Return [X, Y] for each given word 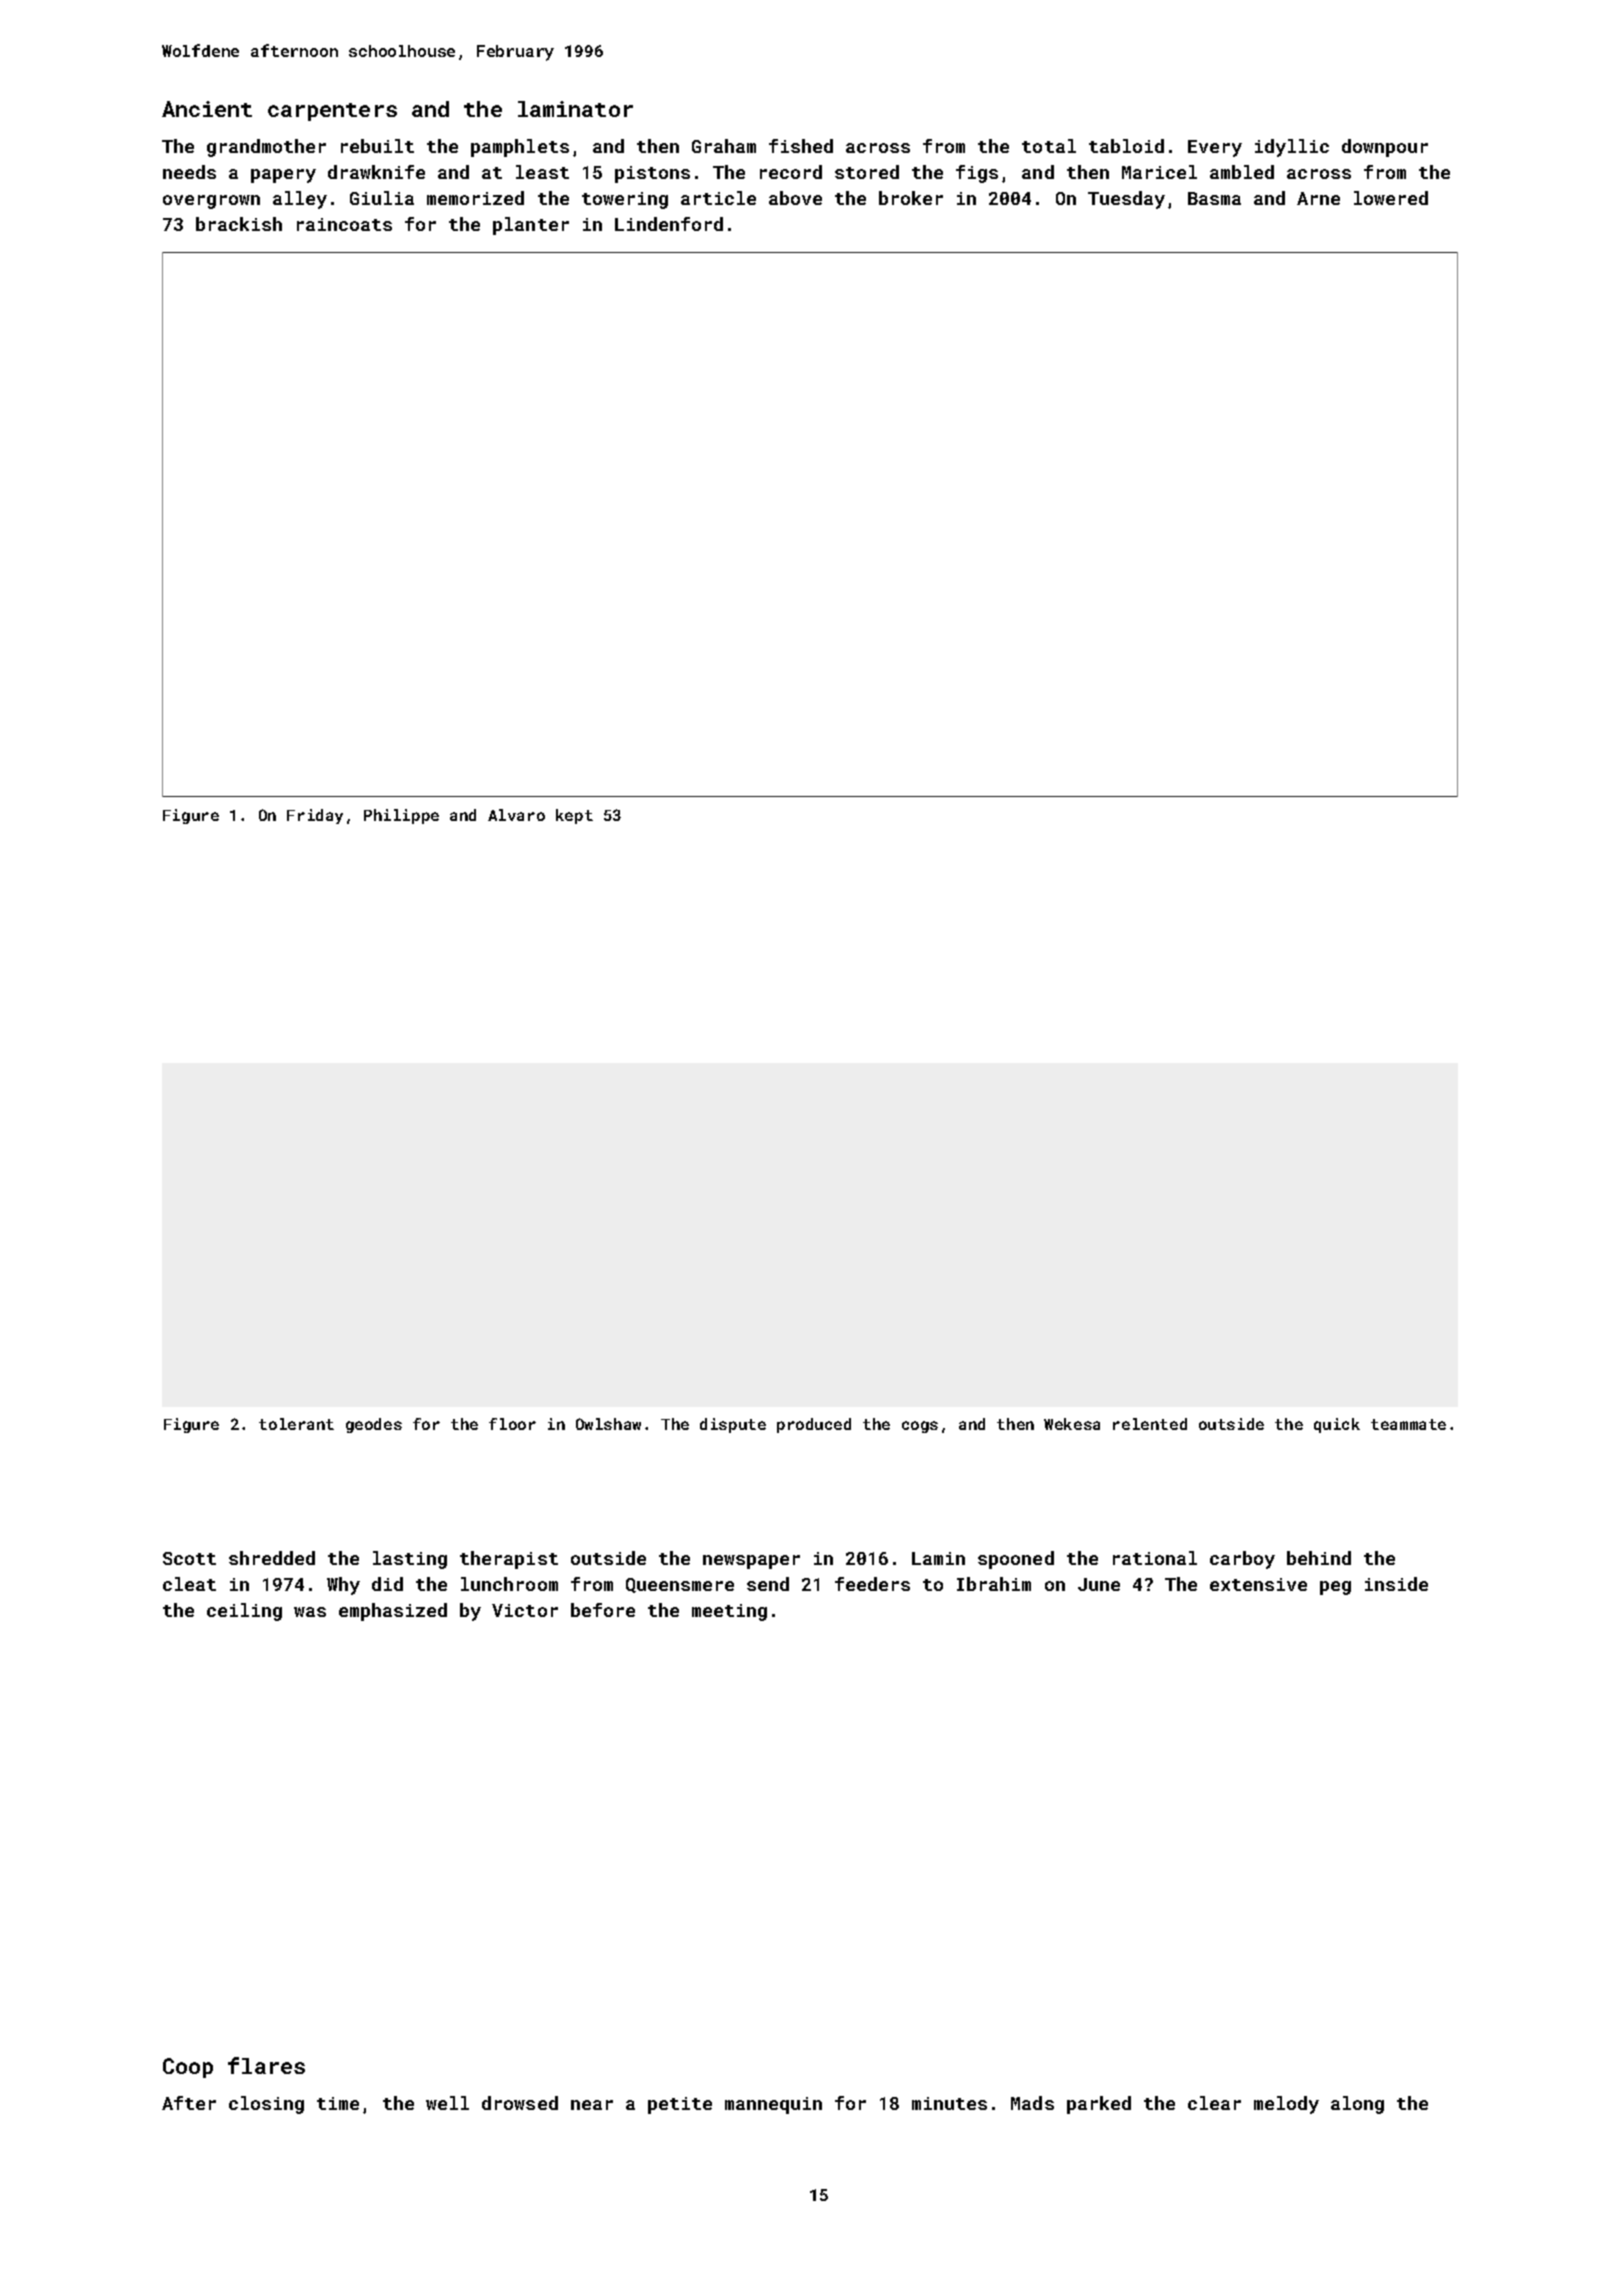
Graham [724, 146]
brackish [239, 224]
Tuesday [1126, 200]
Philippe [401, 816]
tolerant [296, 1424]
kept [574, 816]
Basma [1214, 198]
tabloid [1126, 146]
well [447, 2103]
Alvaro [516, 815]
